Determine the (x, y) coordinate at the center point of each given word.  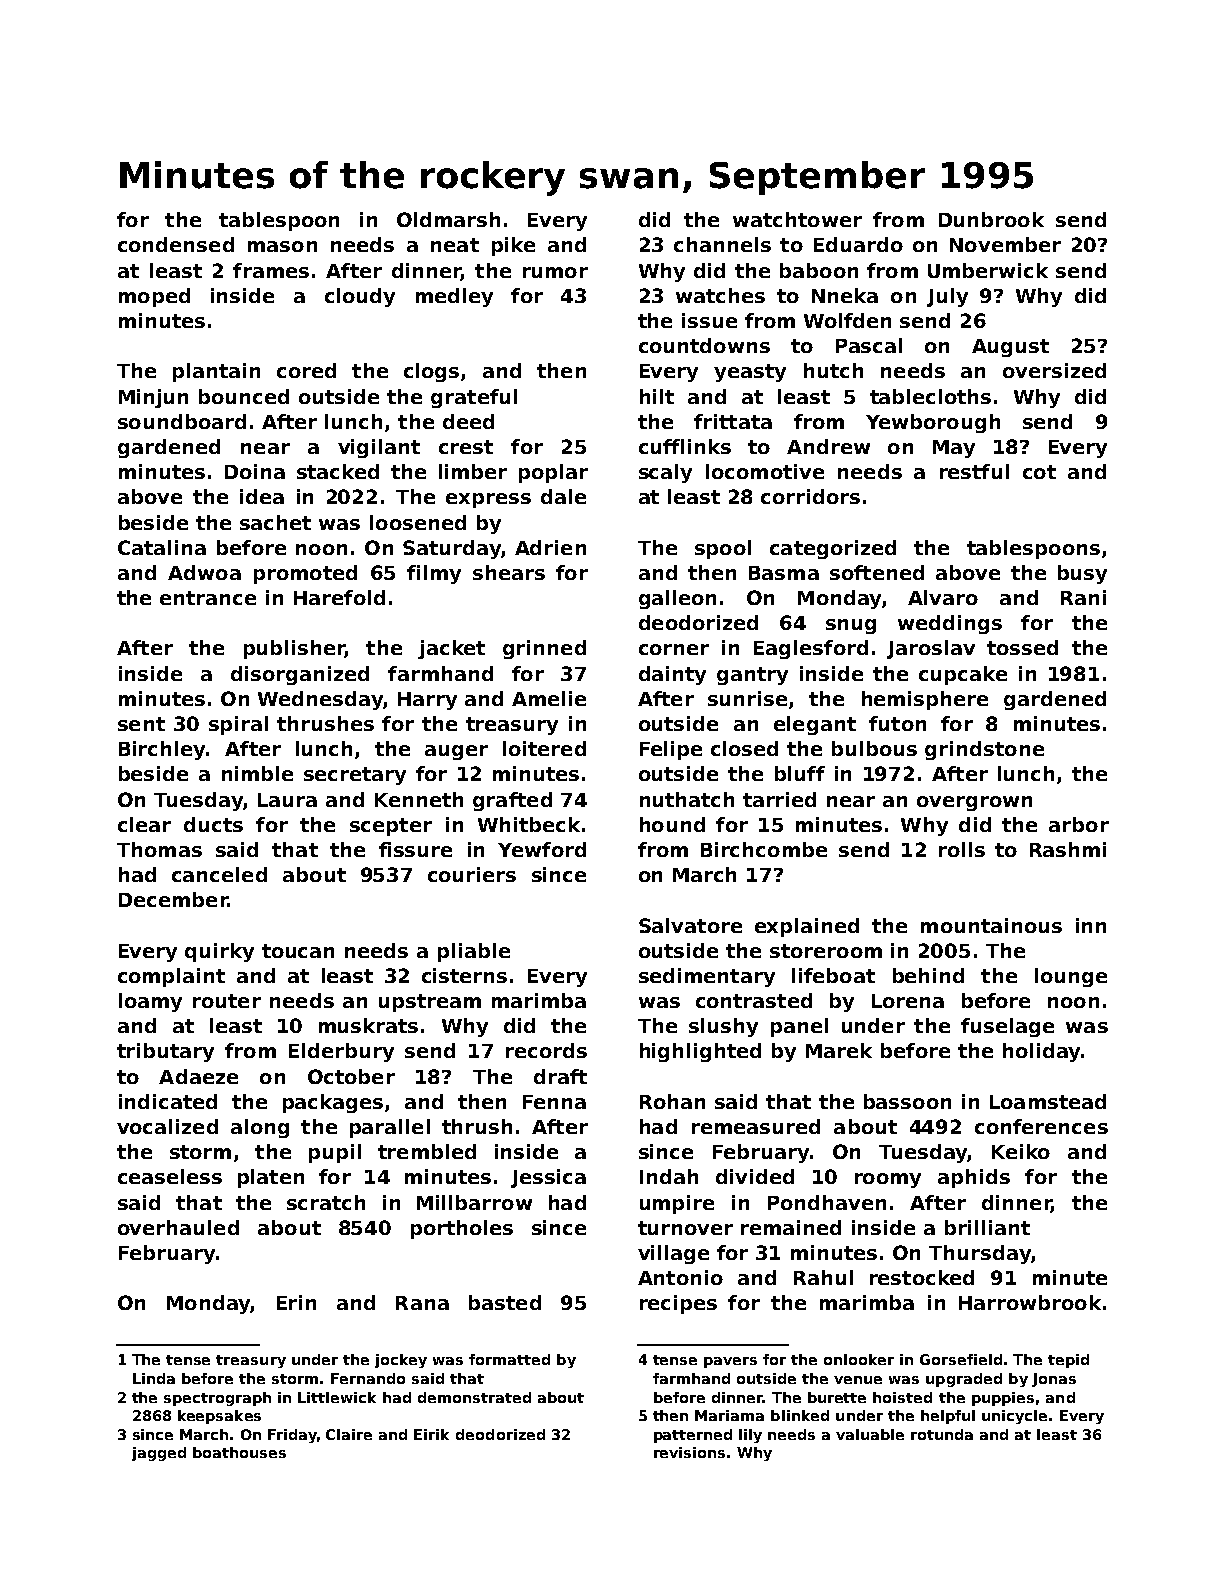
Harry (427, 701)
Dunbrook (991, 219)
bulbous (874, 748)
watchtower (797, 219)
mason (282, 246)
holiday (1041, 1052)
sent (141, 724)
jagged (159, 1454)
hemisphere (925, 700)
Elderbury (341, 1052)
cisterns (464, 975)
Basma (784, 573)
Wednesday (320, 700)
